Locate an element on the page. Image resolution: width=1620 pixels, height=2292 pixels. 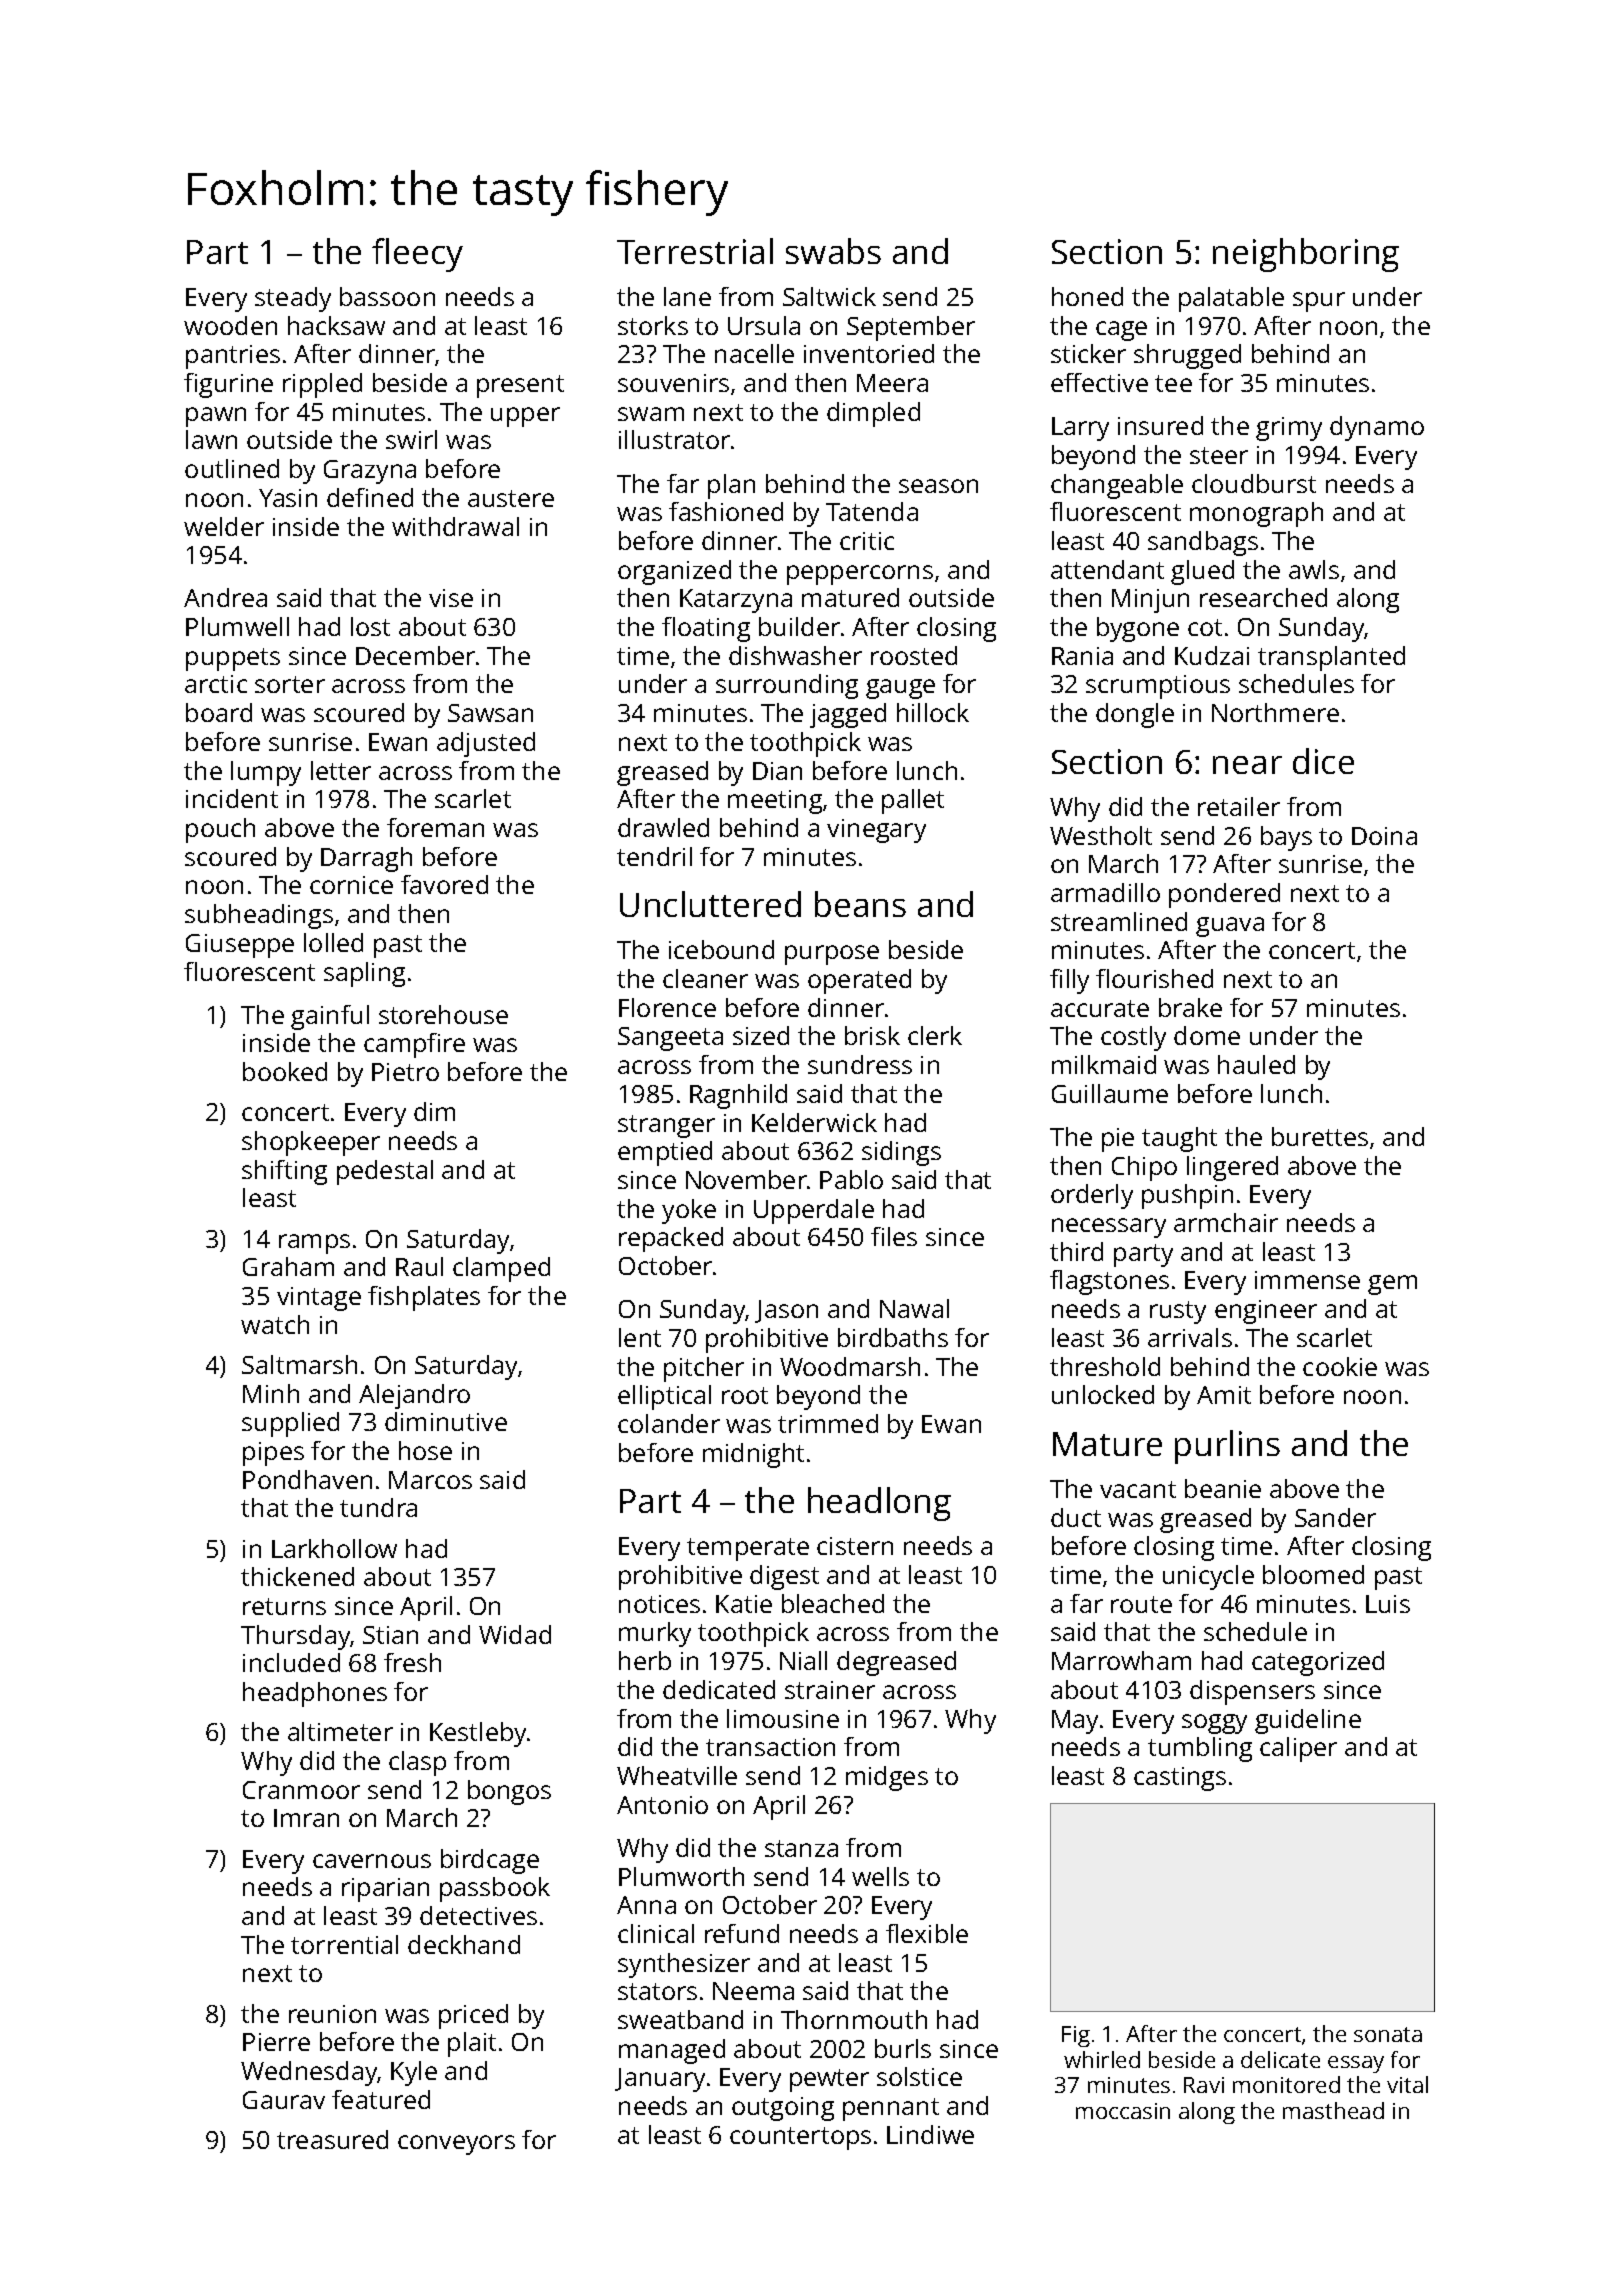
Pondhaven is located at coordinates (307, 1479).
